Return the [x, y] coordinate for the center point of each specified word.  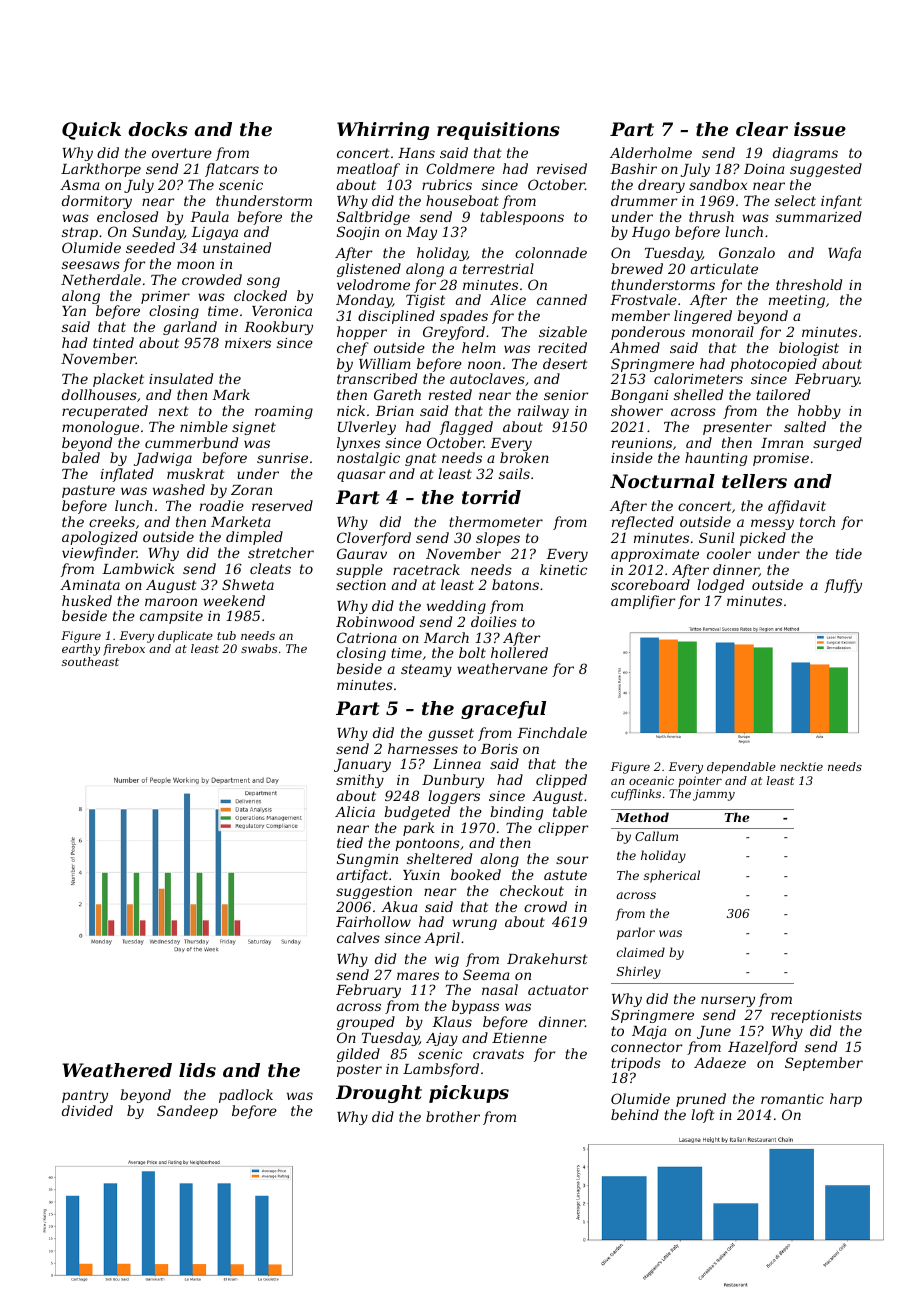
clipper [563, 829]
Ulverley [367, 428]
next [174, 411]
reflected [643, 523]
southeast [90, 661]
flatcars [232, 170]
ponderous [648, 333]
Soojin [358, 233]
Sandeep [187, 1112]
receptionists [816, 1016]
